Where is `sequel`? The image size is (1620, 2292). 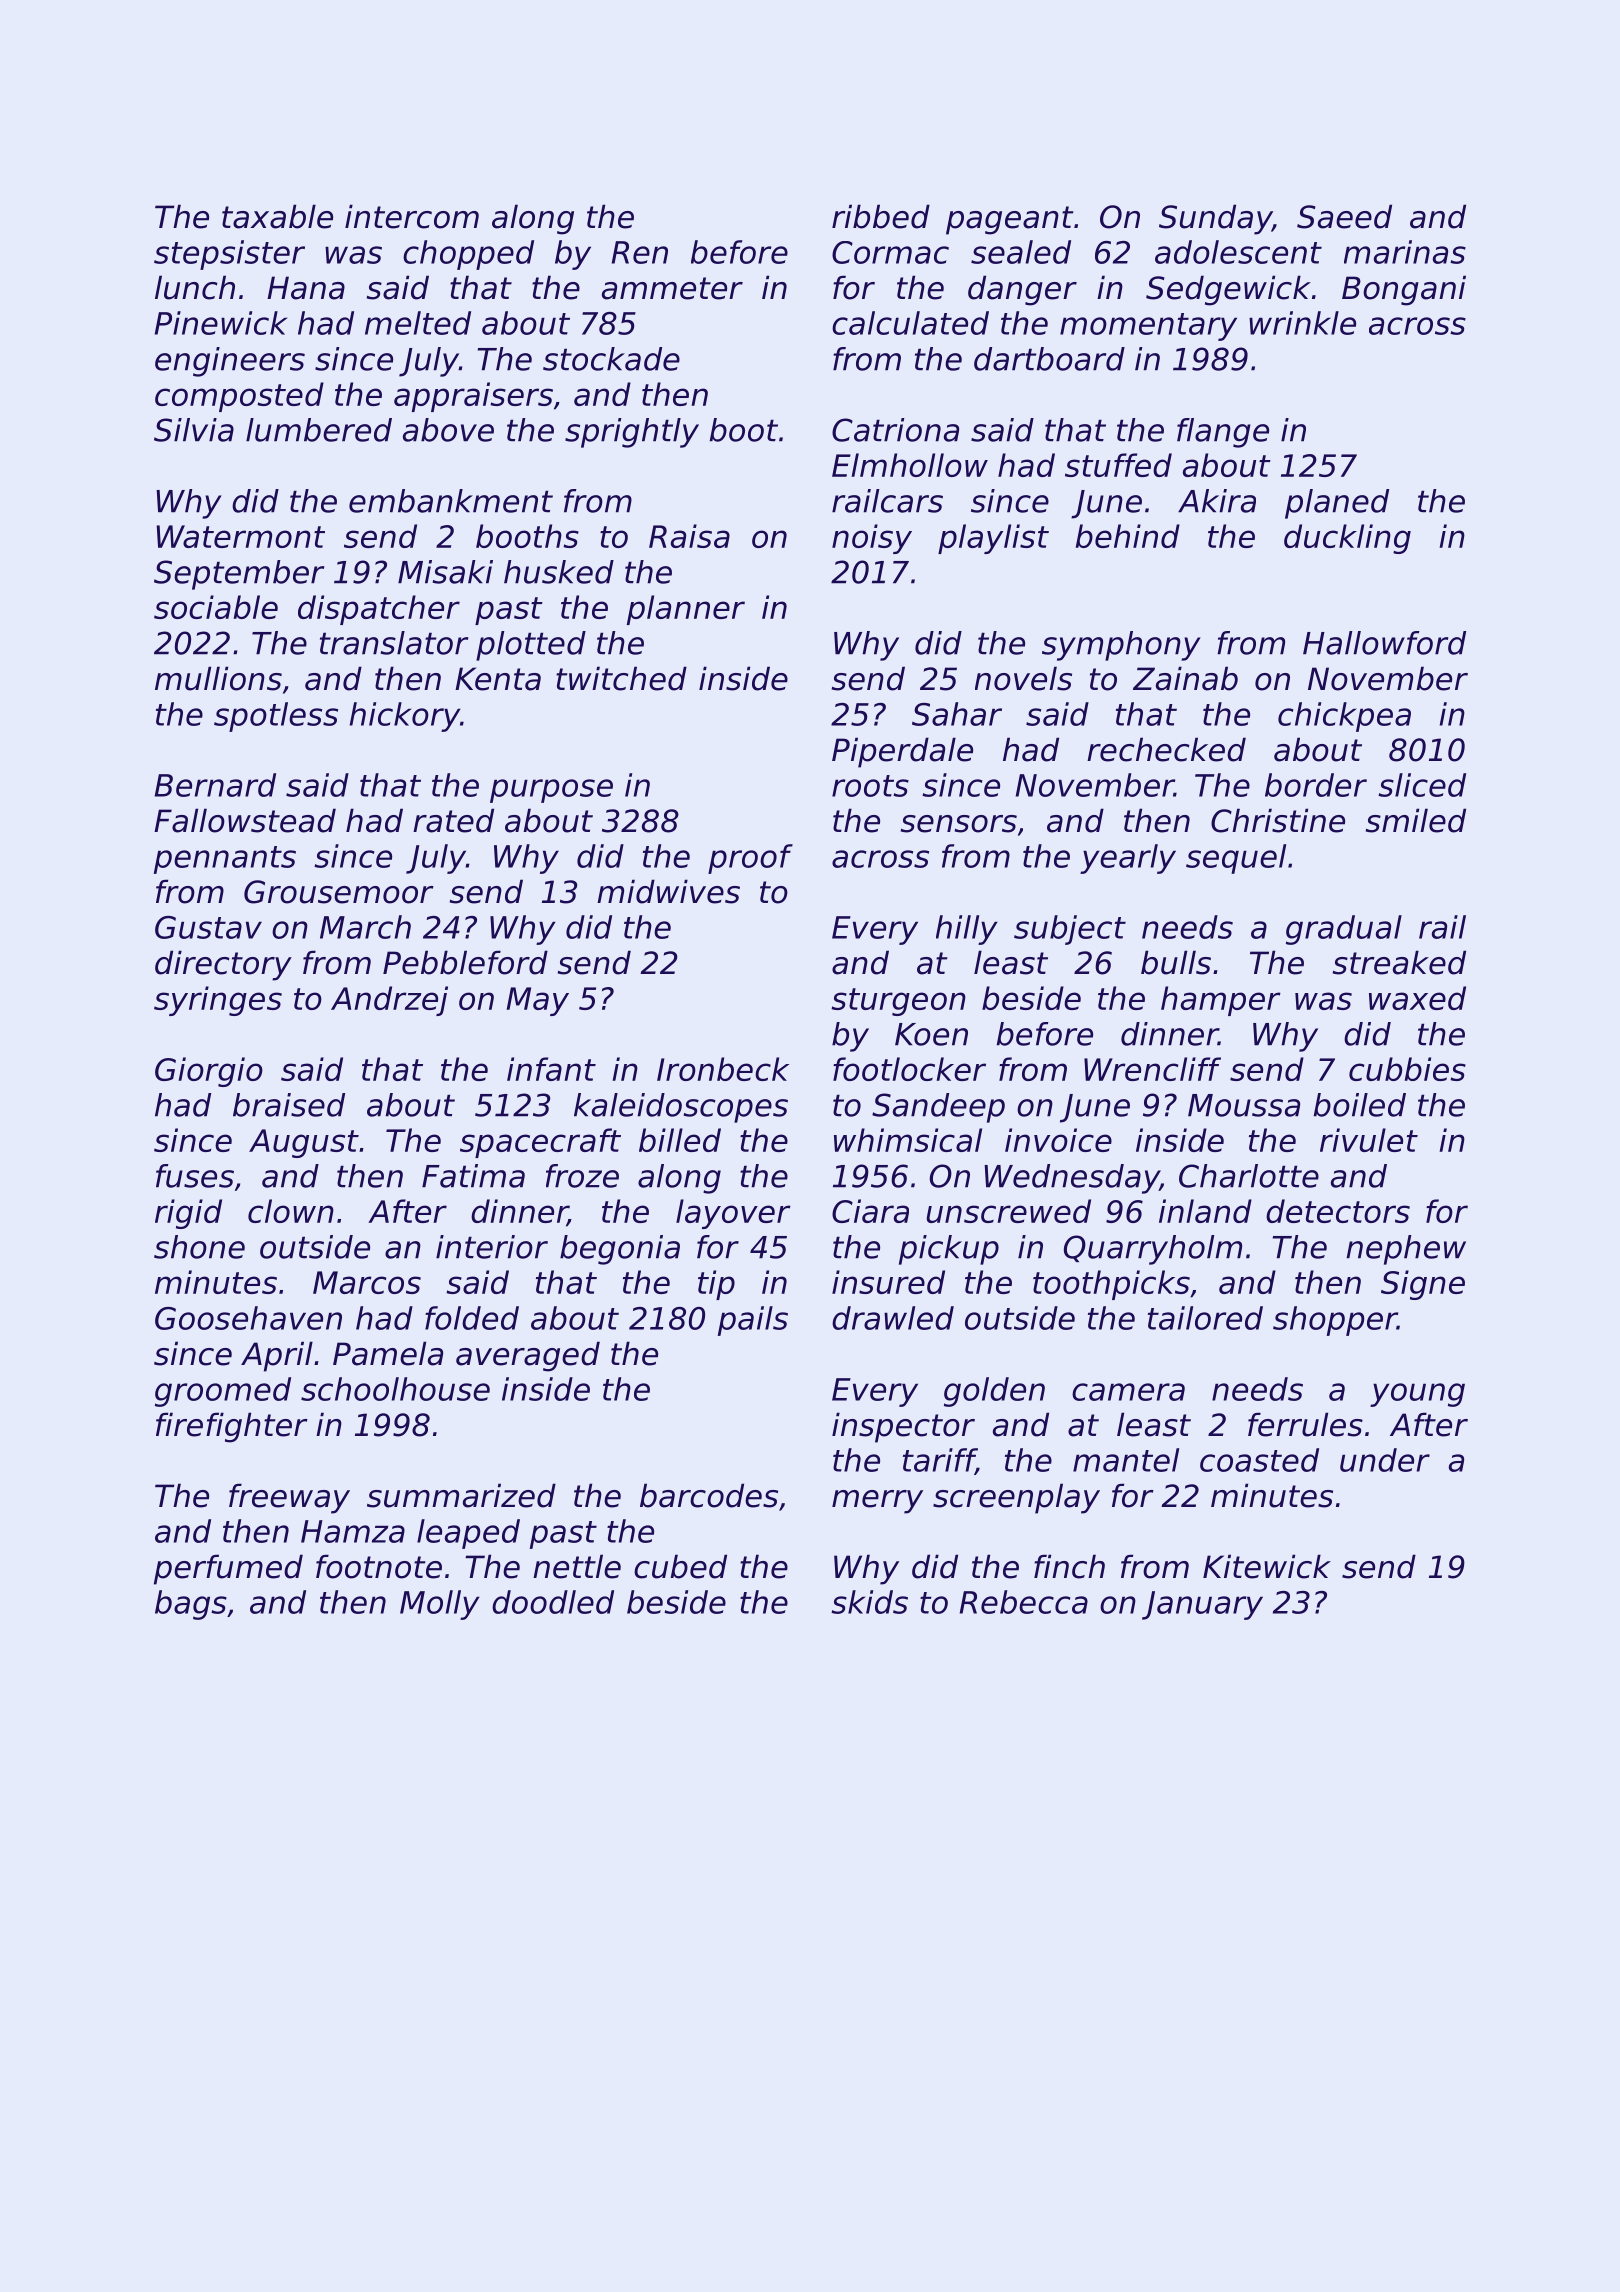 sequel is located at coordinates (1236, 859).
